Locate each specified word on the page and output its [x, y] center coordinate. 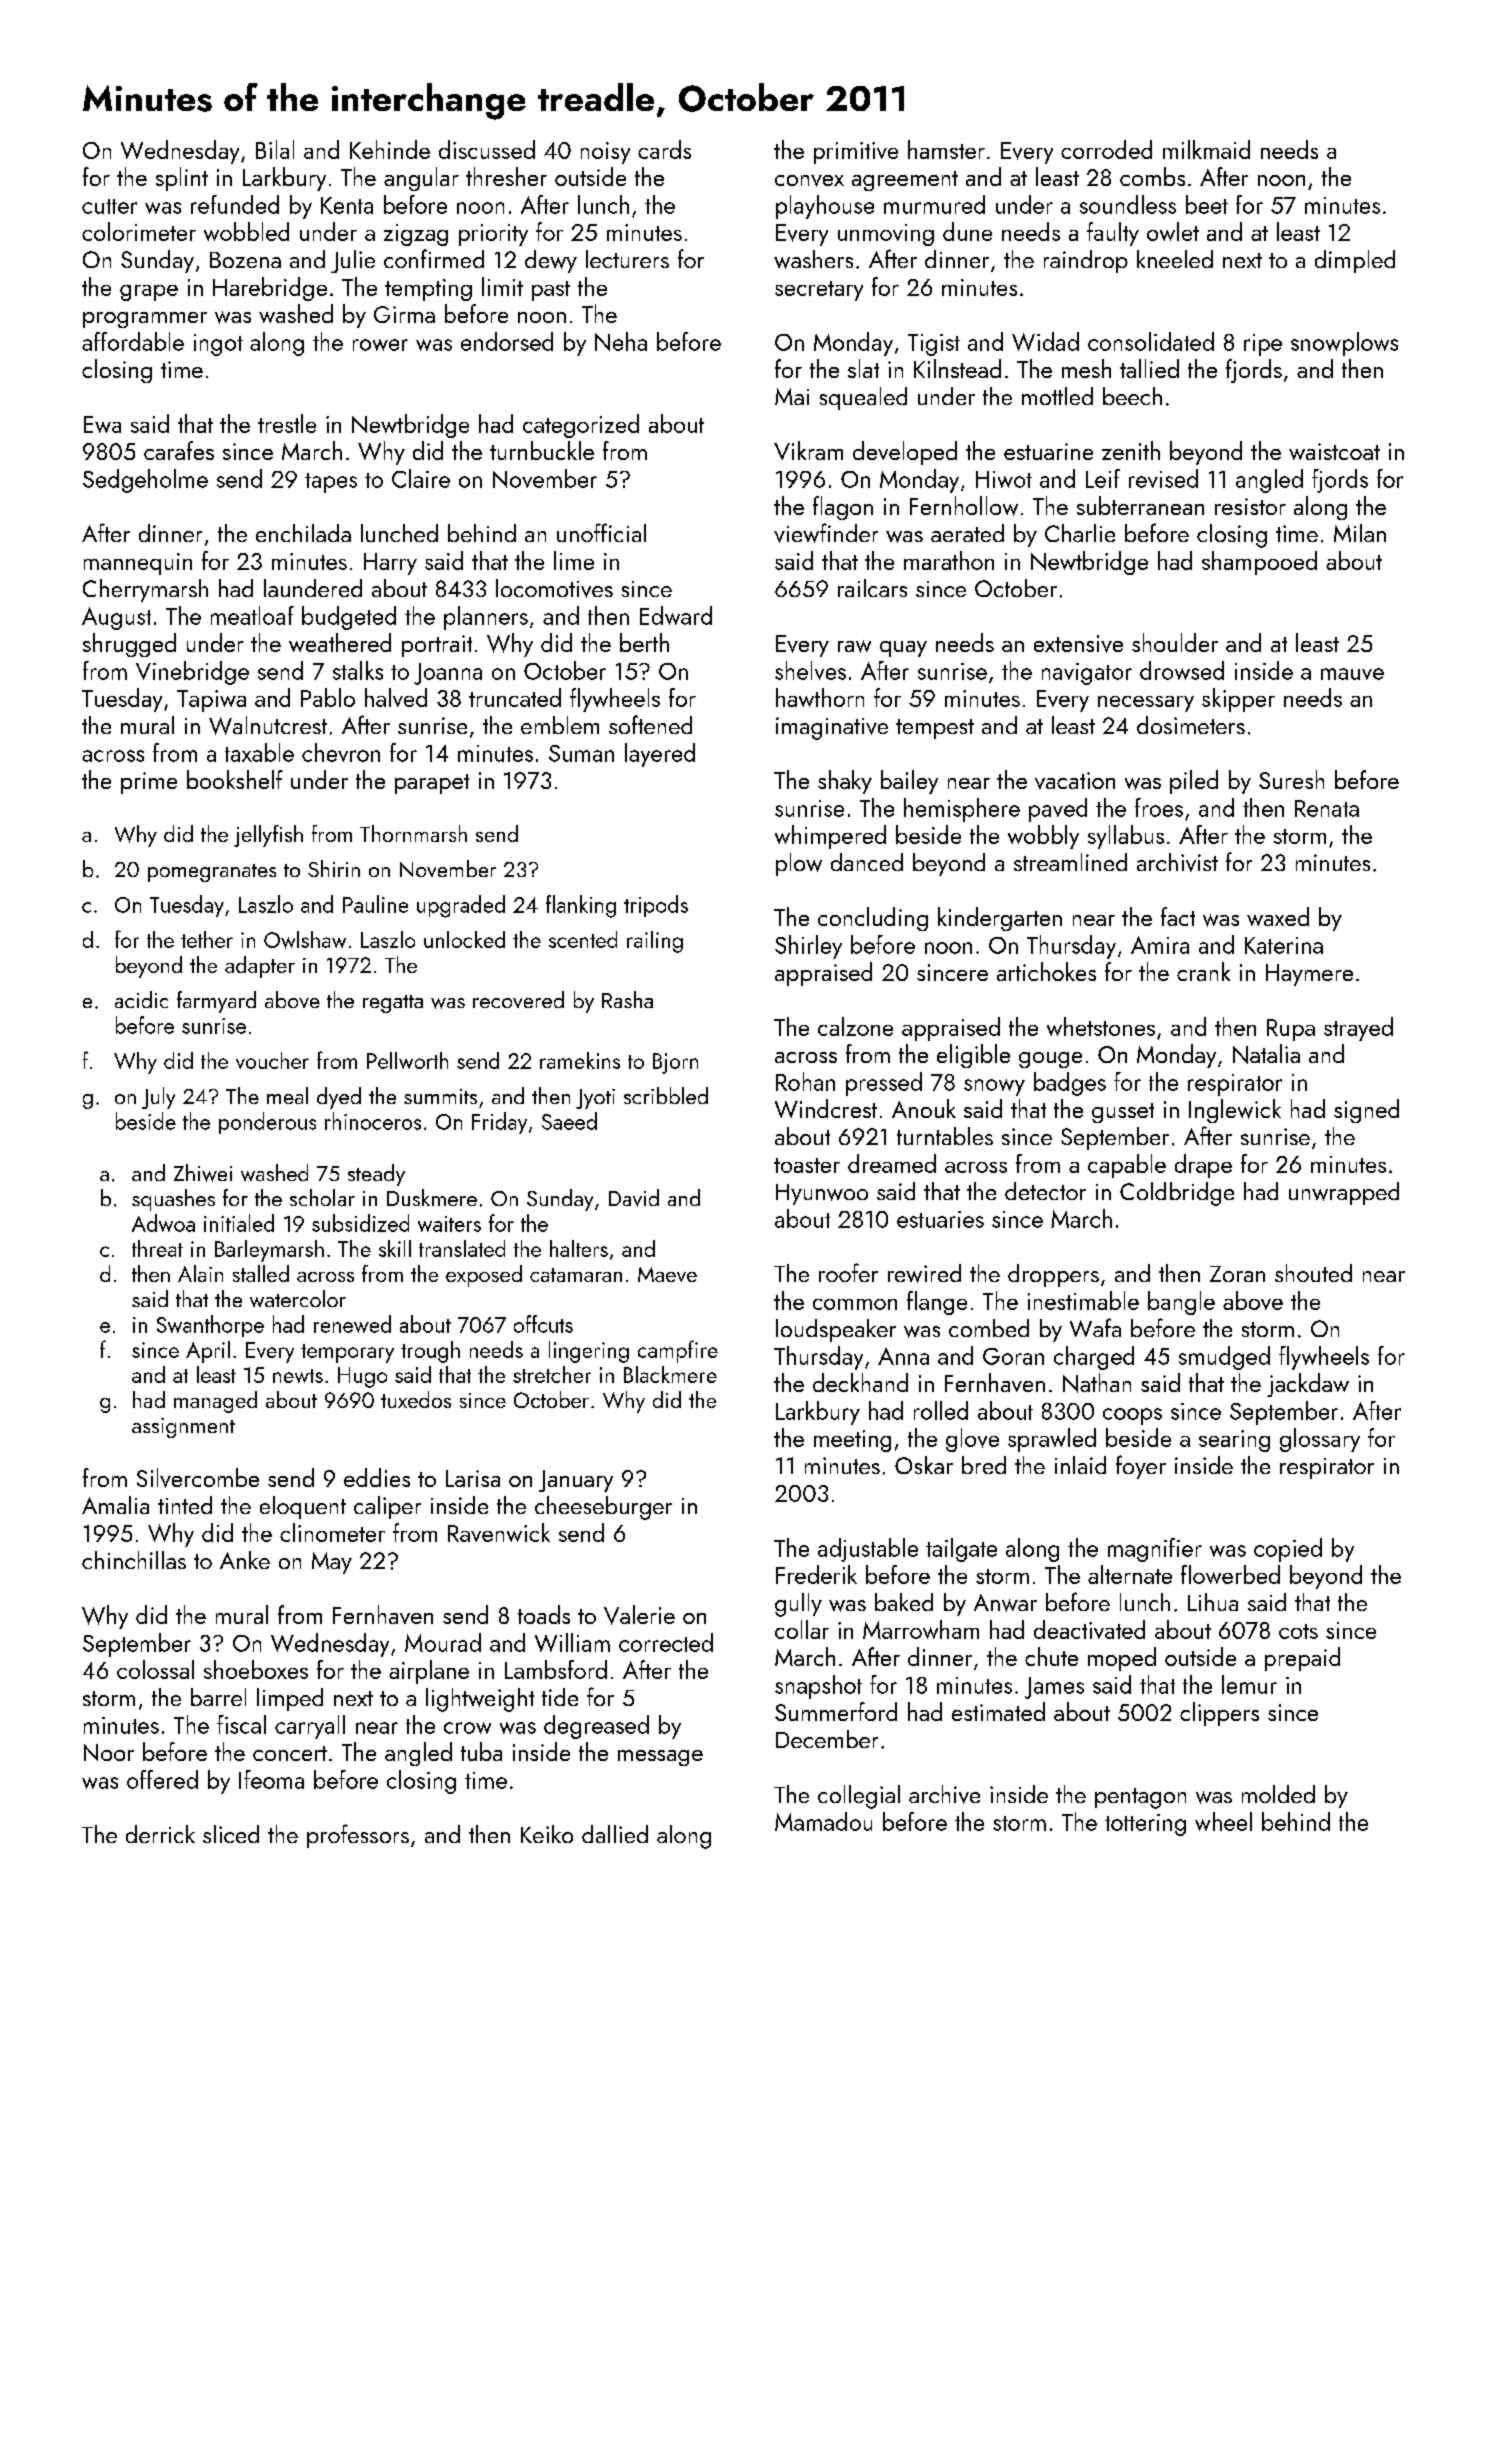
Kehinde [390, 149]
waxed [1278, 916]
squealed [863, 398]
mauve [1352, 674]
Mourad [443, 1642]
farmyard [216, 1002]
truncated [515, 697]
